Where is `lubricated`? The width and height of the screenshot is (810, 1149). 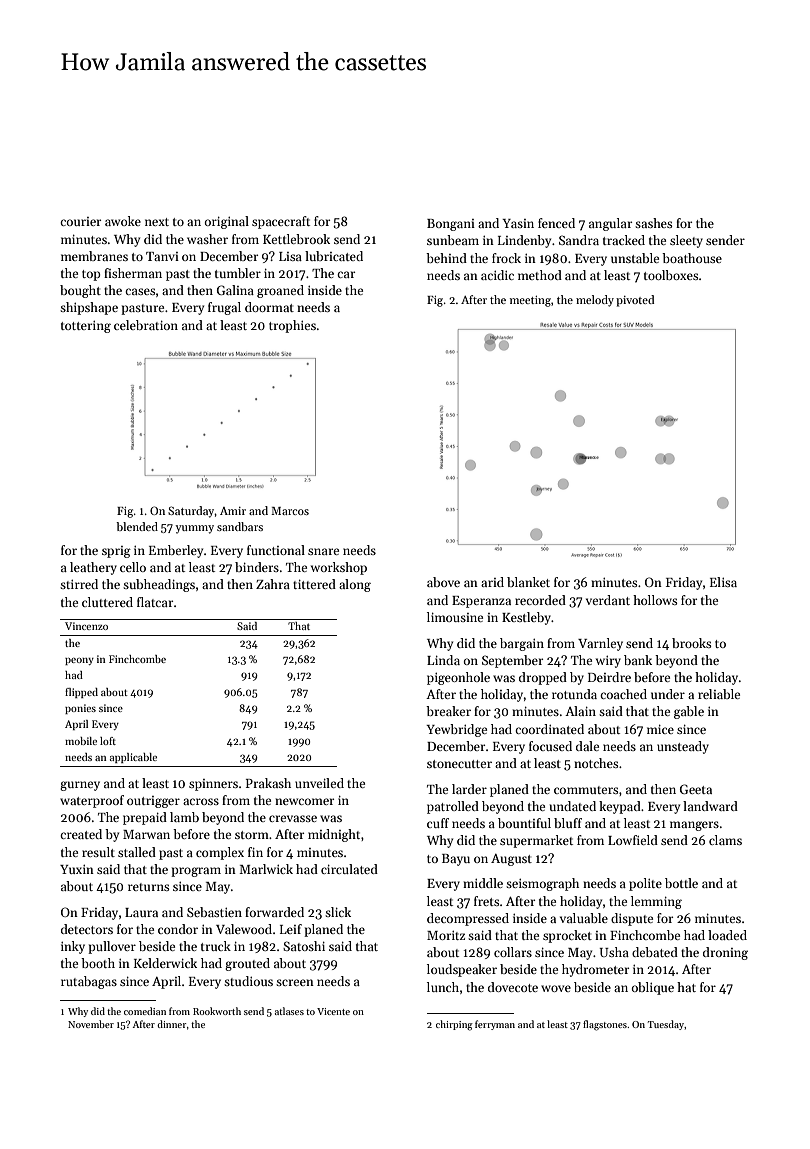
lubricated is located at coordinates (334, 256).
